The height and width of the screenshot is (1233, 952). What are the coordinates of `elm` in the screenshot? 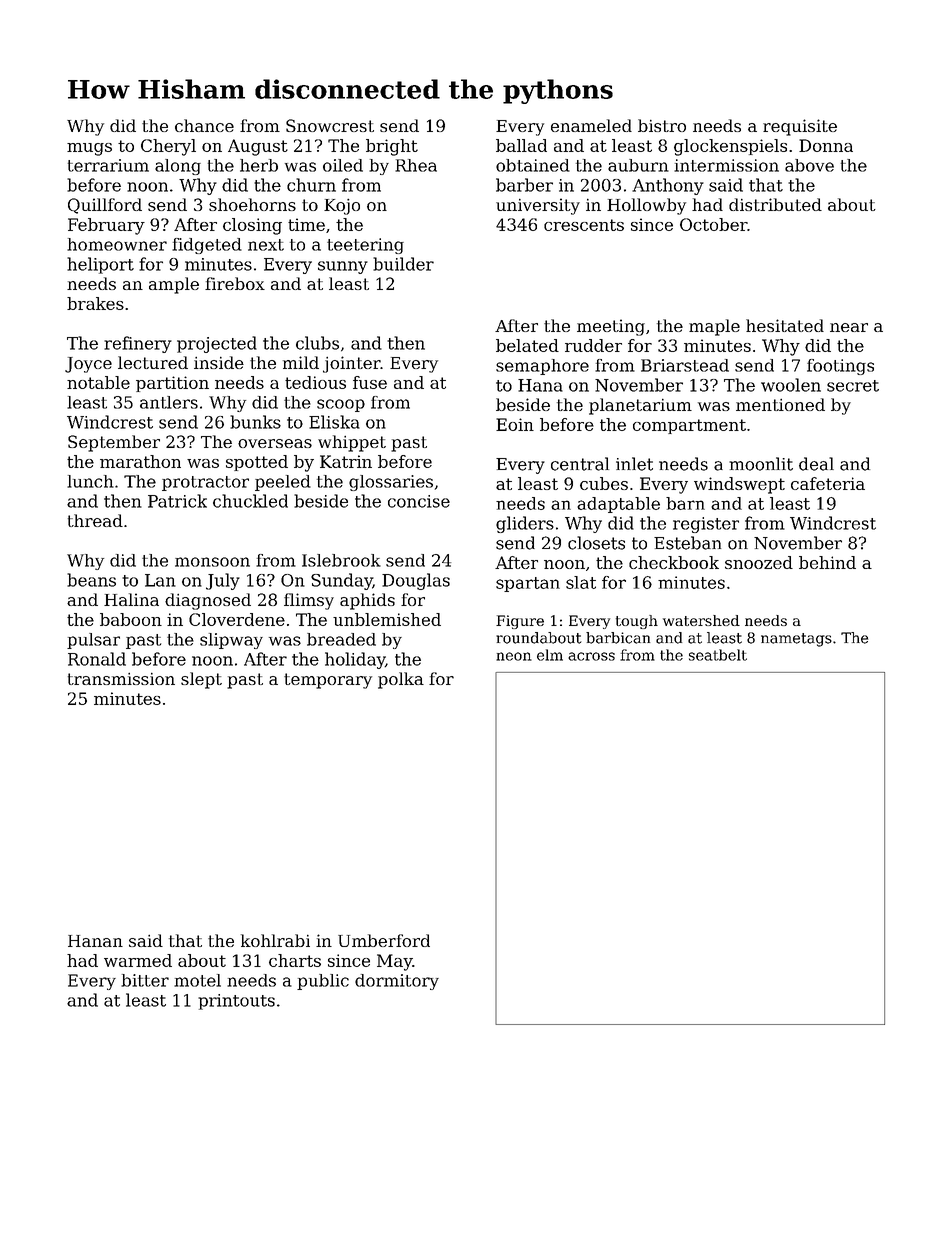 It's located at (550, 655).
